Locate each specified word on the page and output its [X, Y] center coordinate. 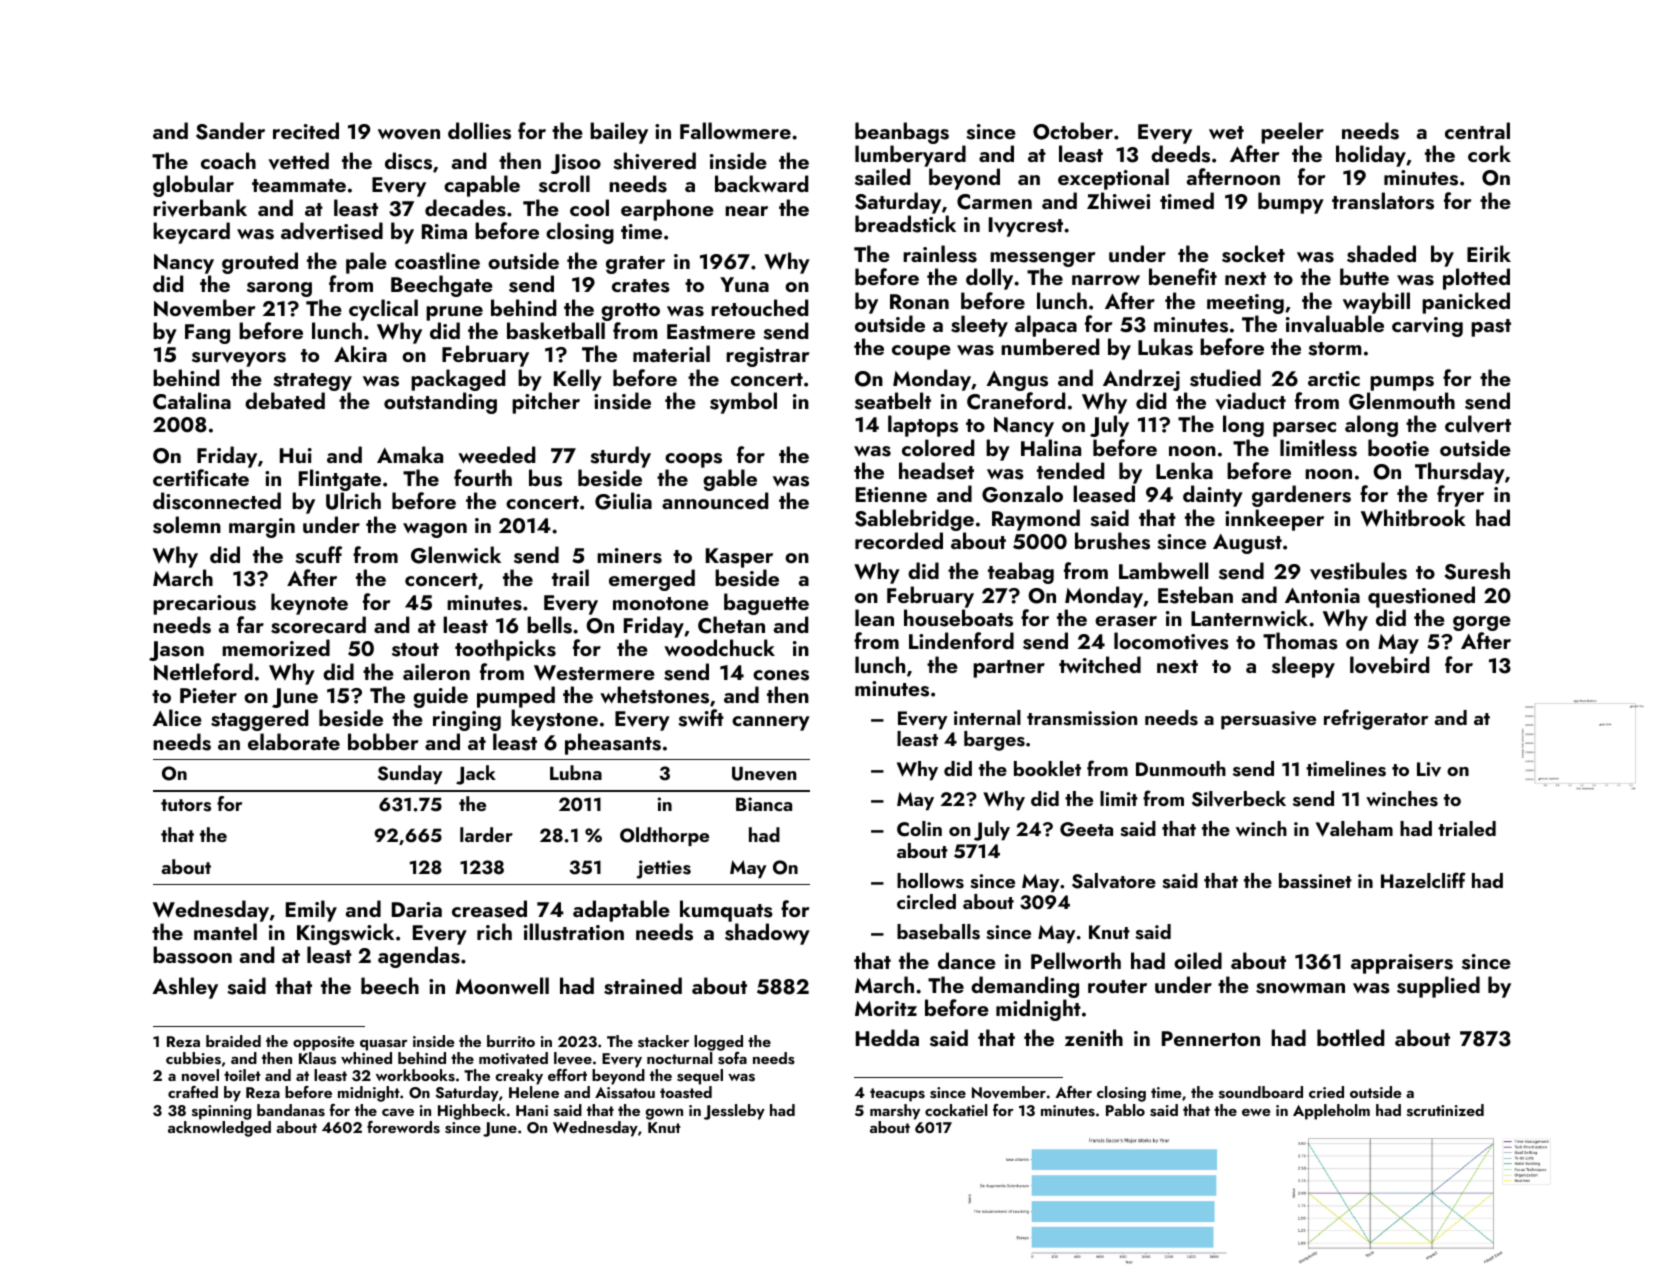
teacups [897, 1095]
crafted [193, 1092]
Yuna [744, 284]
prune [454, 313]
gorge [1482, 623]
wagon [435, 530]
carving [1427, 327]
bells [549, 625]
